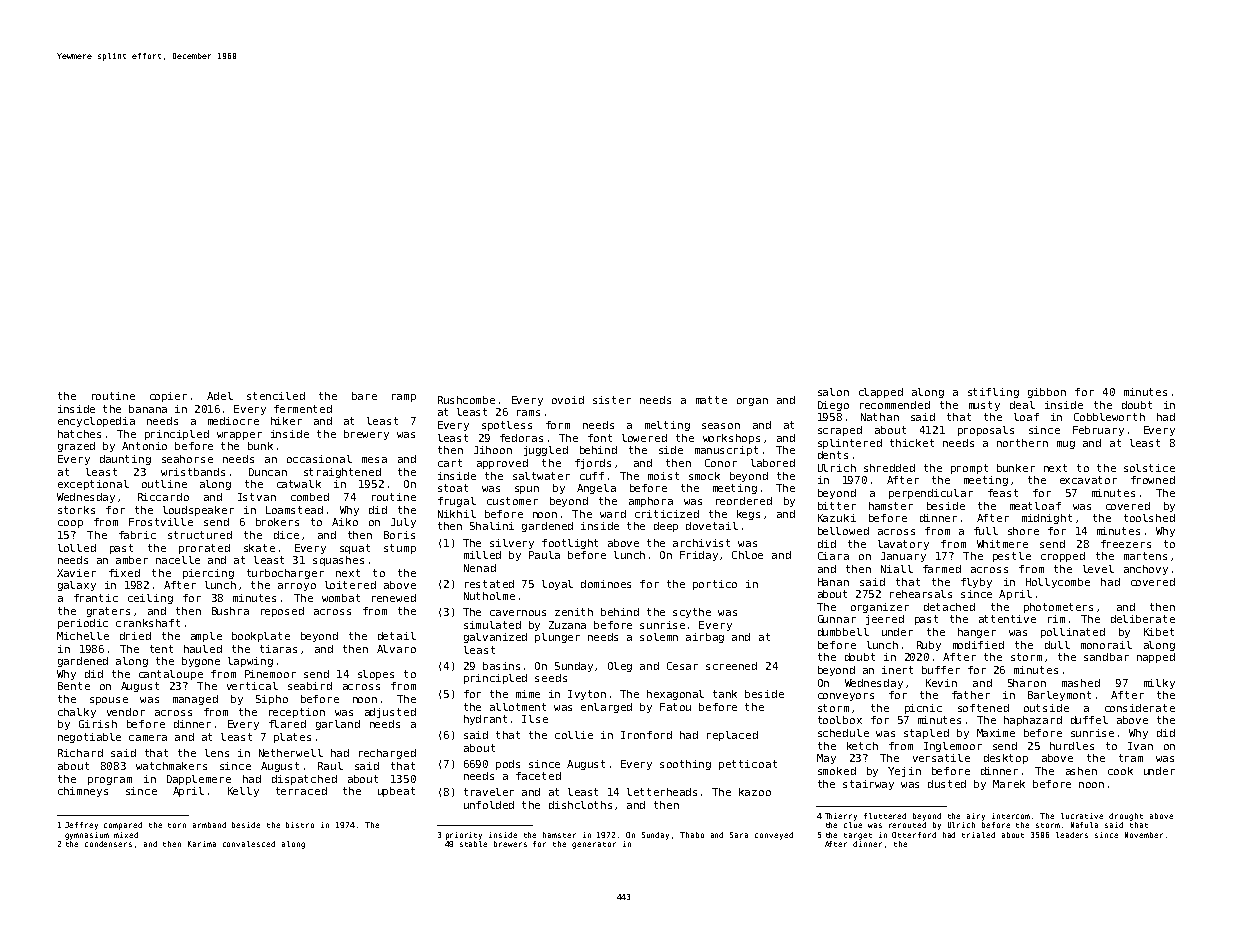 The width and height of the screenshot is (1233, 952). I want to click on Netherwell, so click(291, 753).
